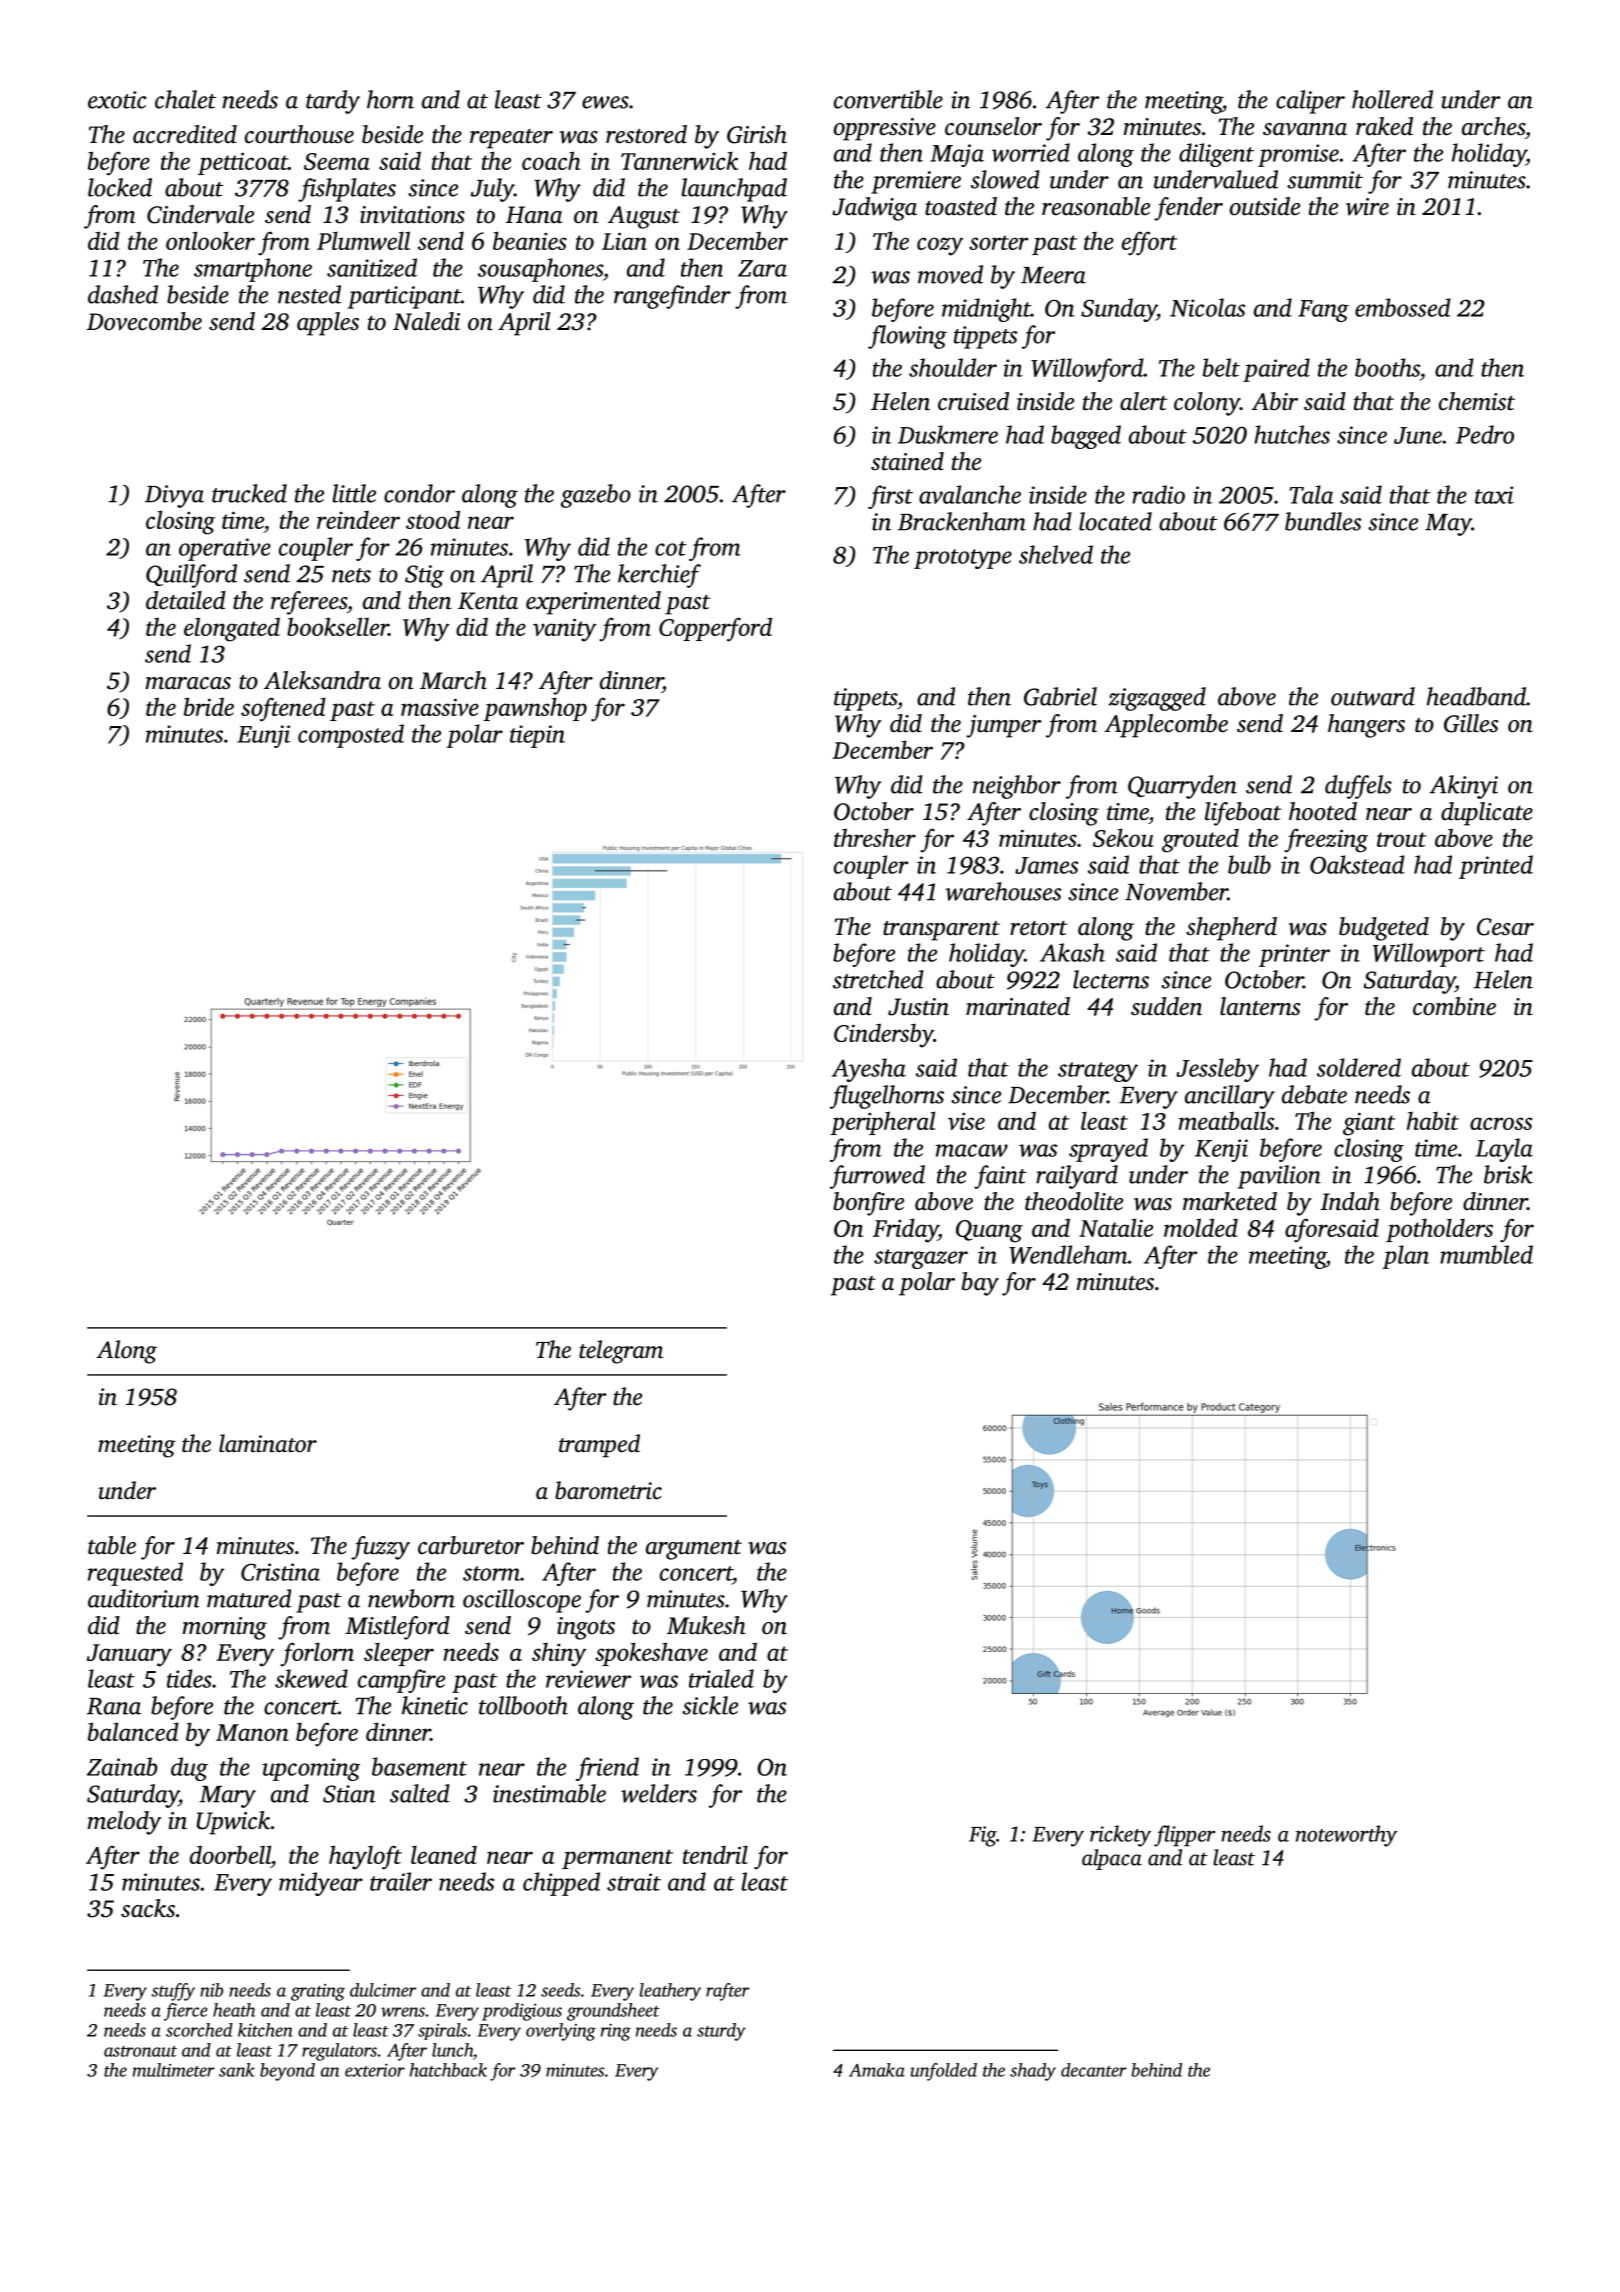  Describe the element at coordinates (916, 182) in the image. I see `premiere` at that location.
